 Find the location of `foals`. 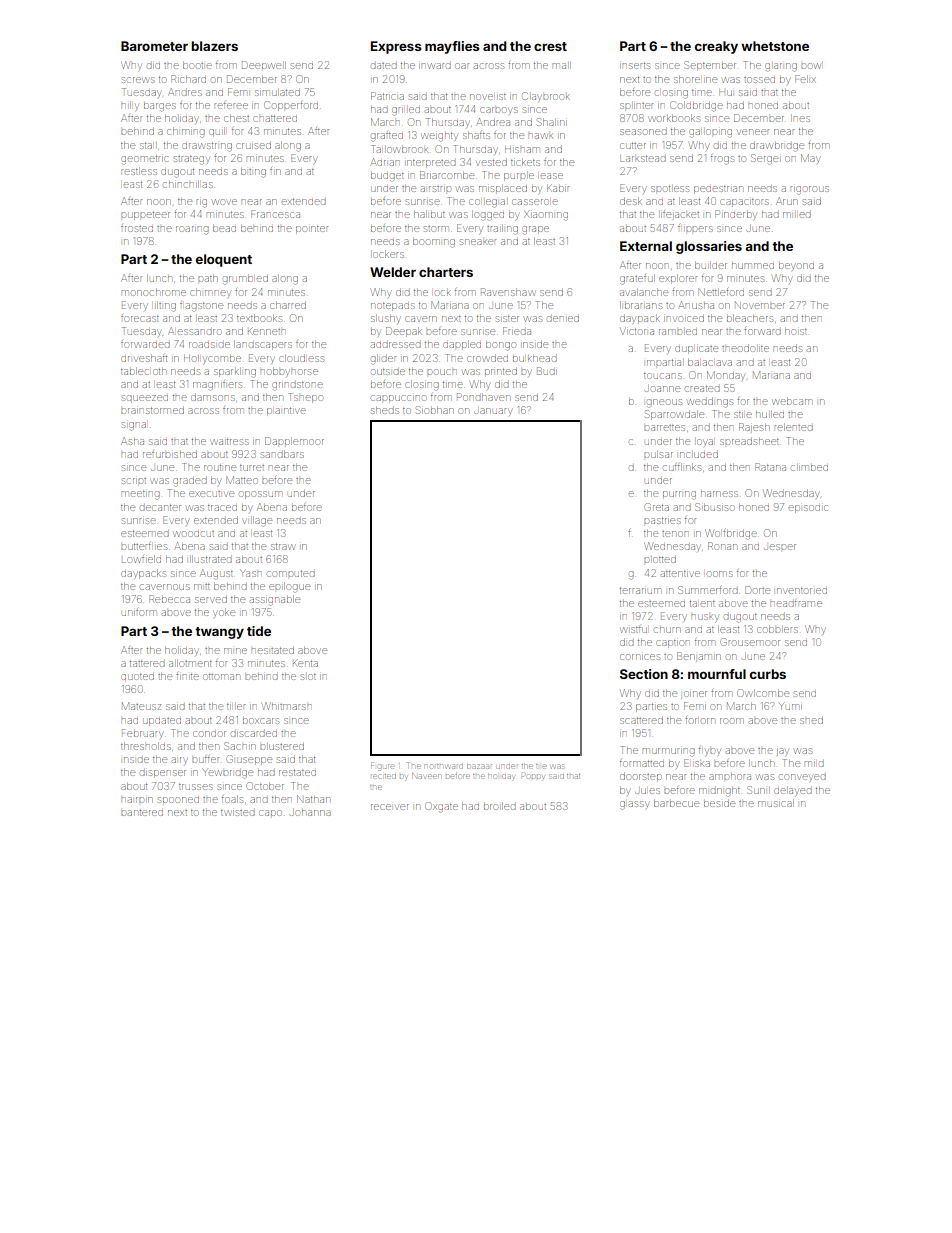

foals is located at coordinates (232, 799).
